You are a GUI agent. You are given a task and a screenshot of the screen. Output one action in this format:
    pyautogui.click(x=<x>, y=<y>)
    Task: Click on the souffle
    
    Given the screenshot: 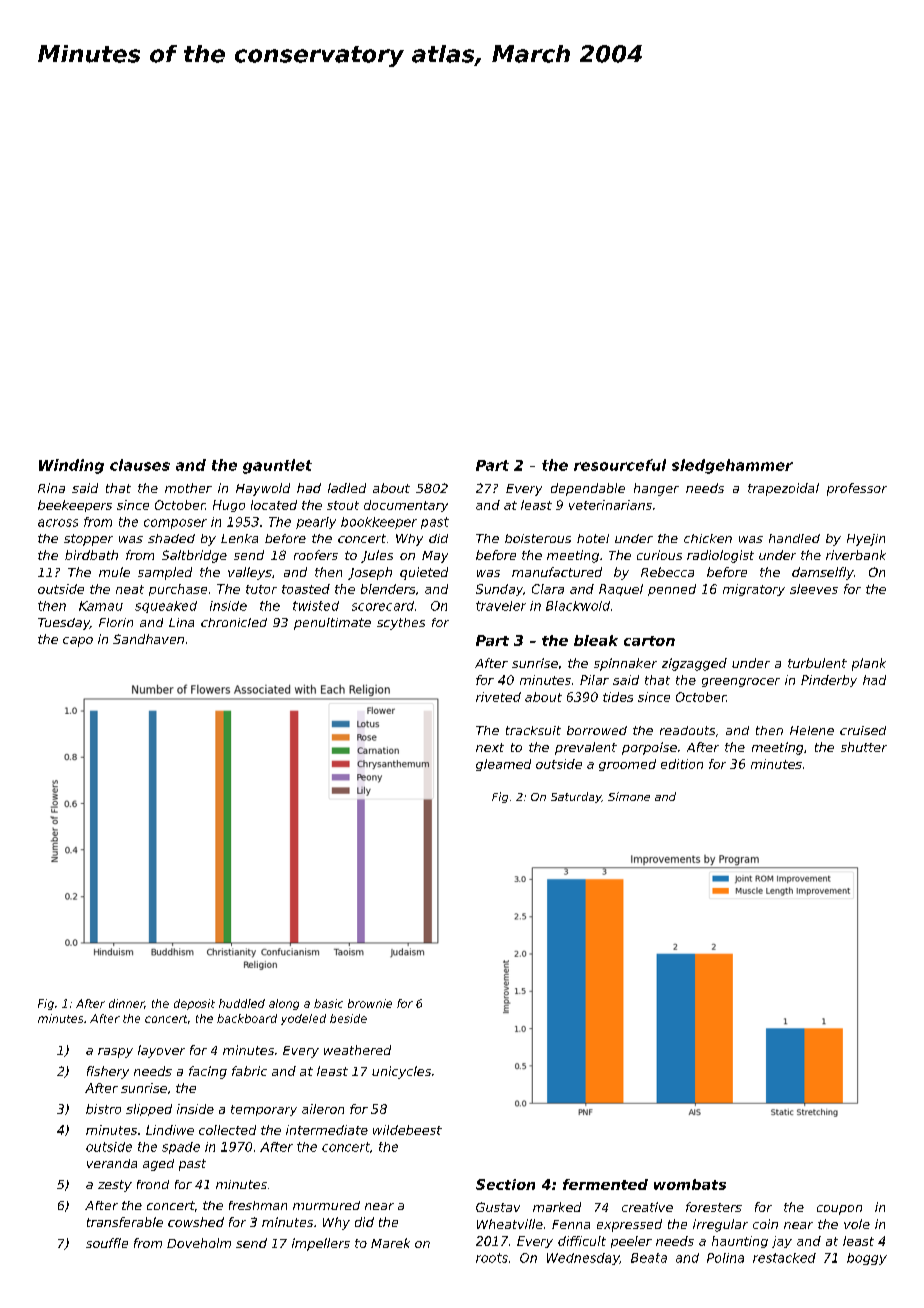 What is the action you would take?
    pyautogui.click(x=107, y=1243)
